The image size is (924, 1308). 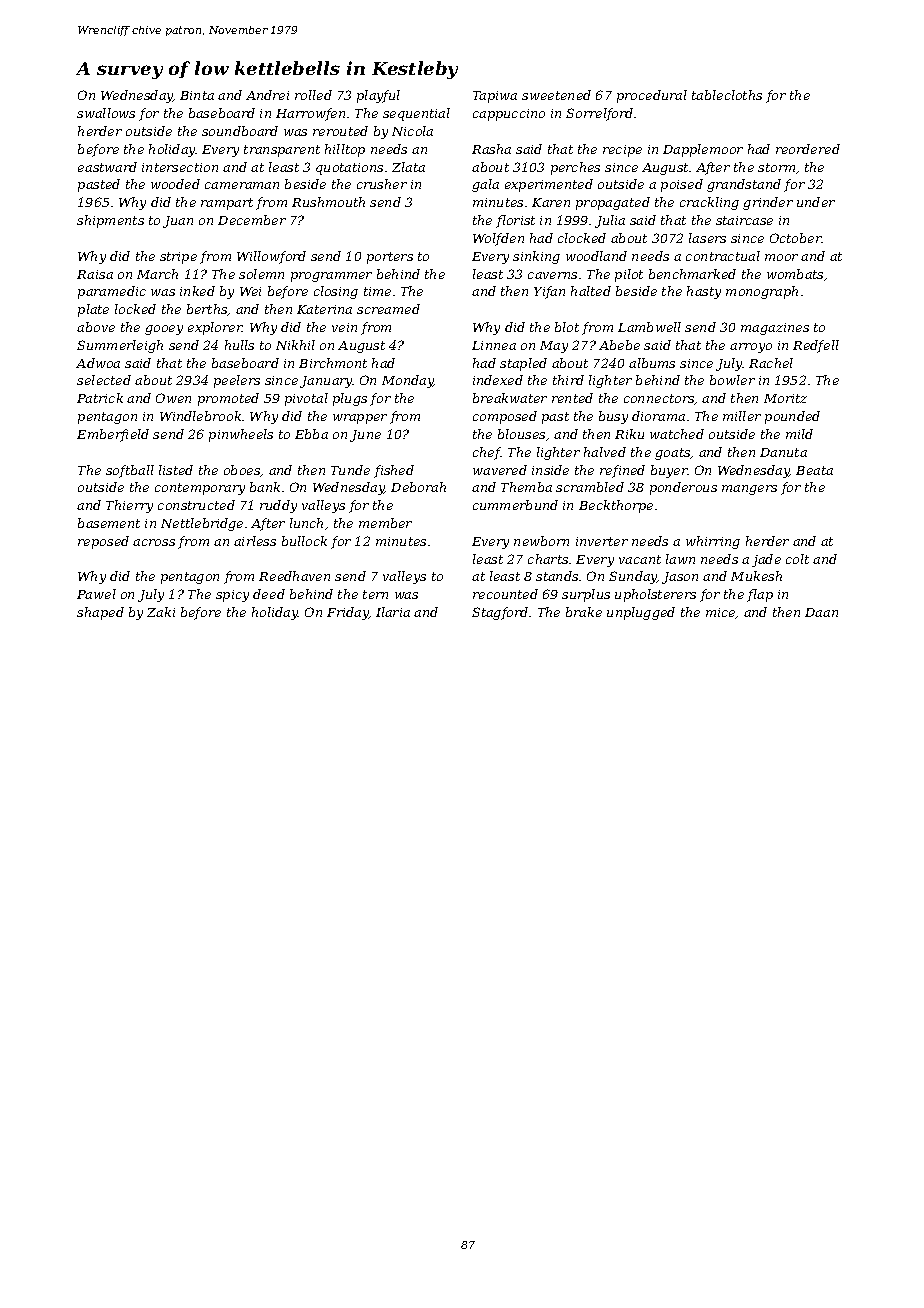 What do you see at coordinates (509, 115) in the screenshot?
I see `cappuccino` at bounding box center [509, 115].
